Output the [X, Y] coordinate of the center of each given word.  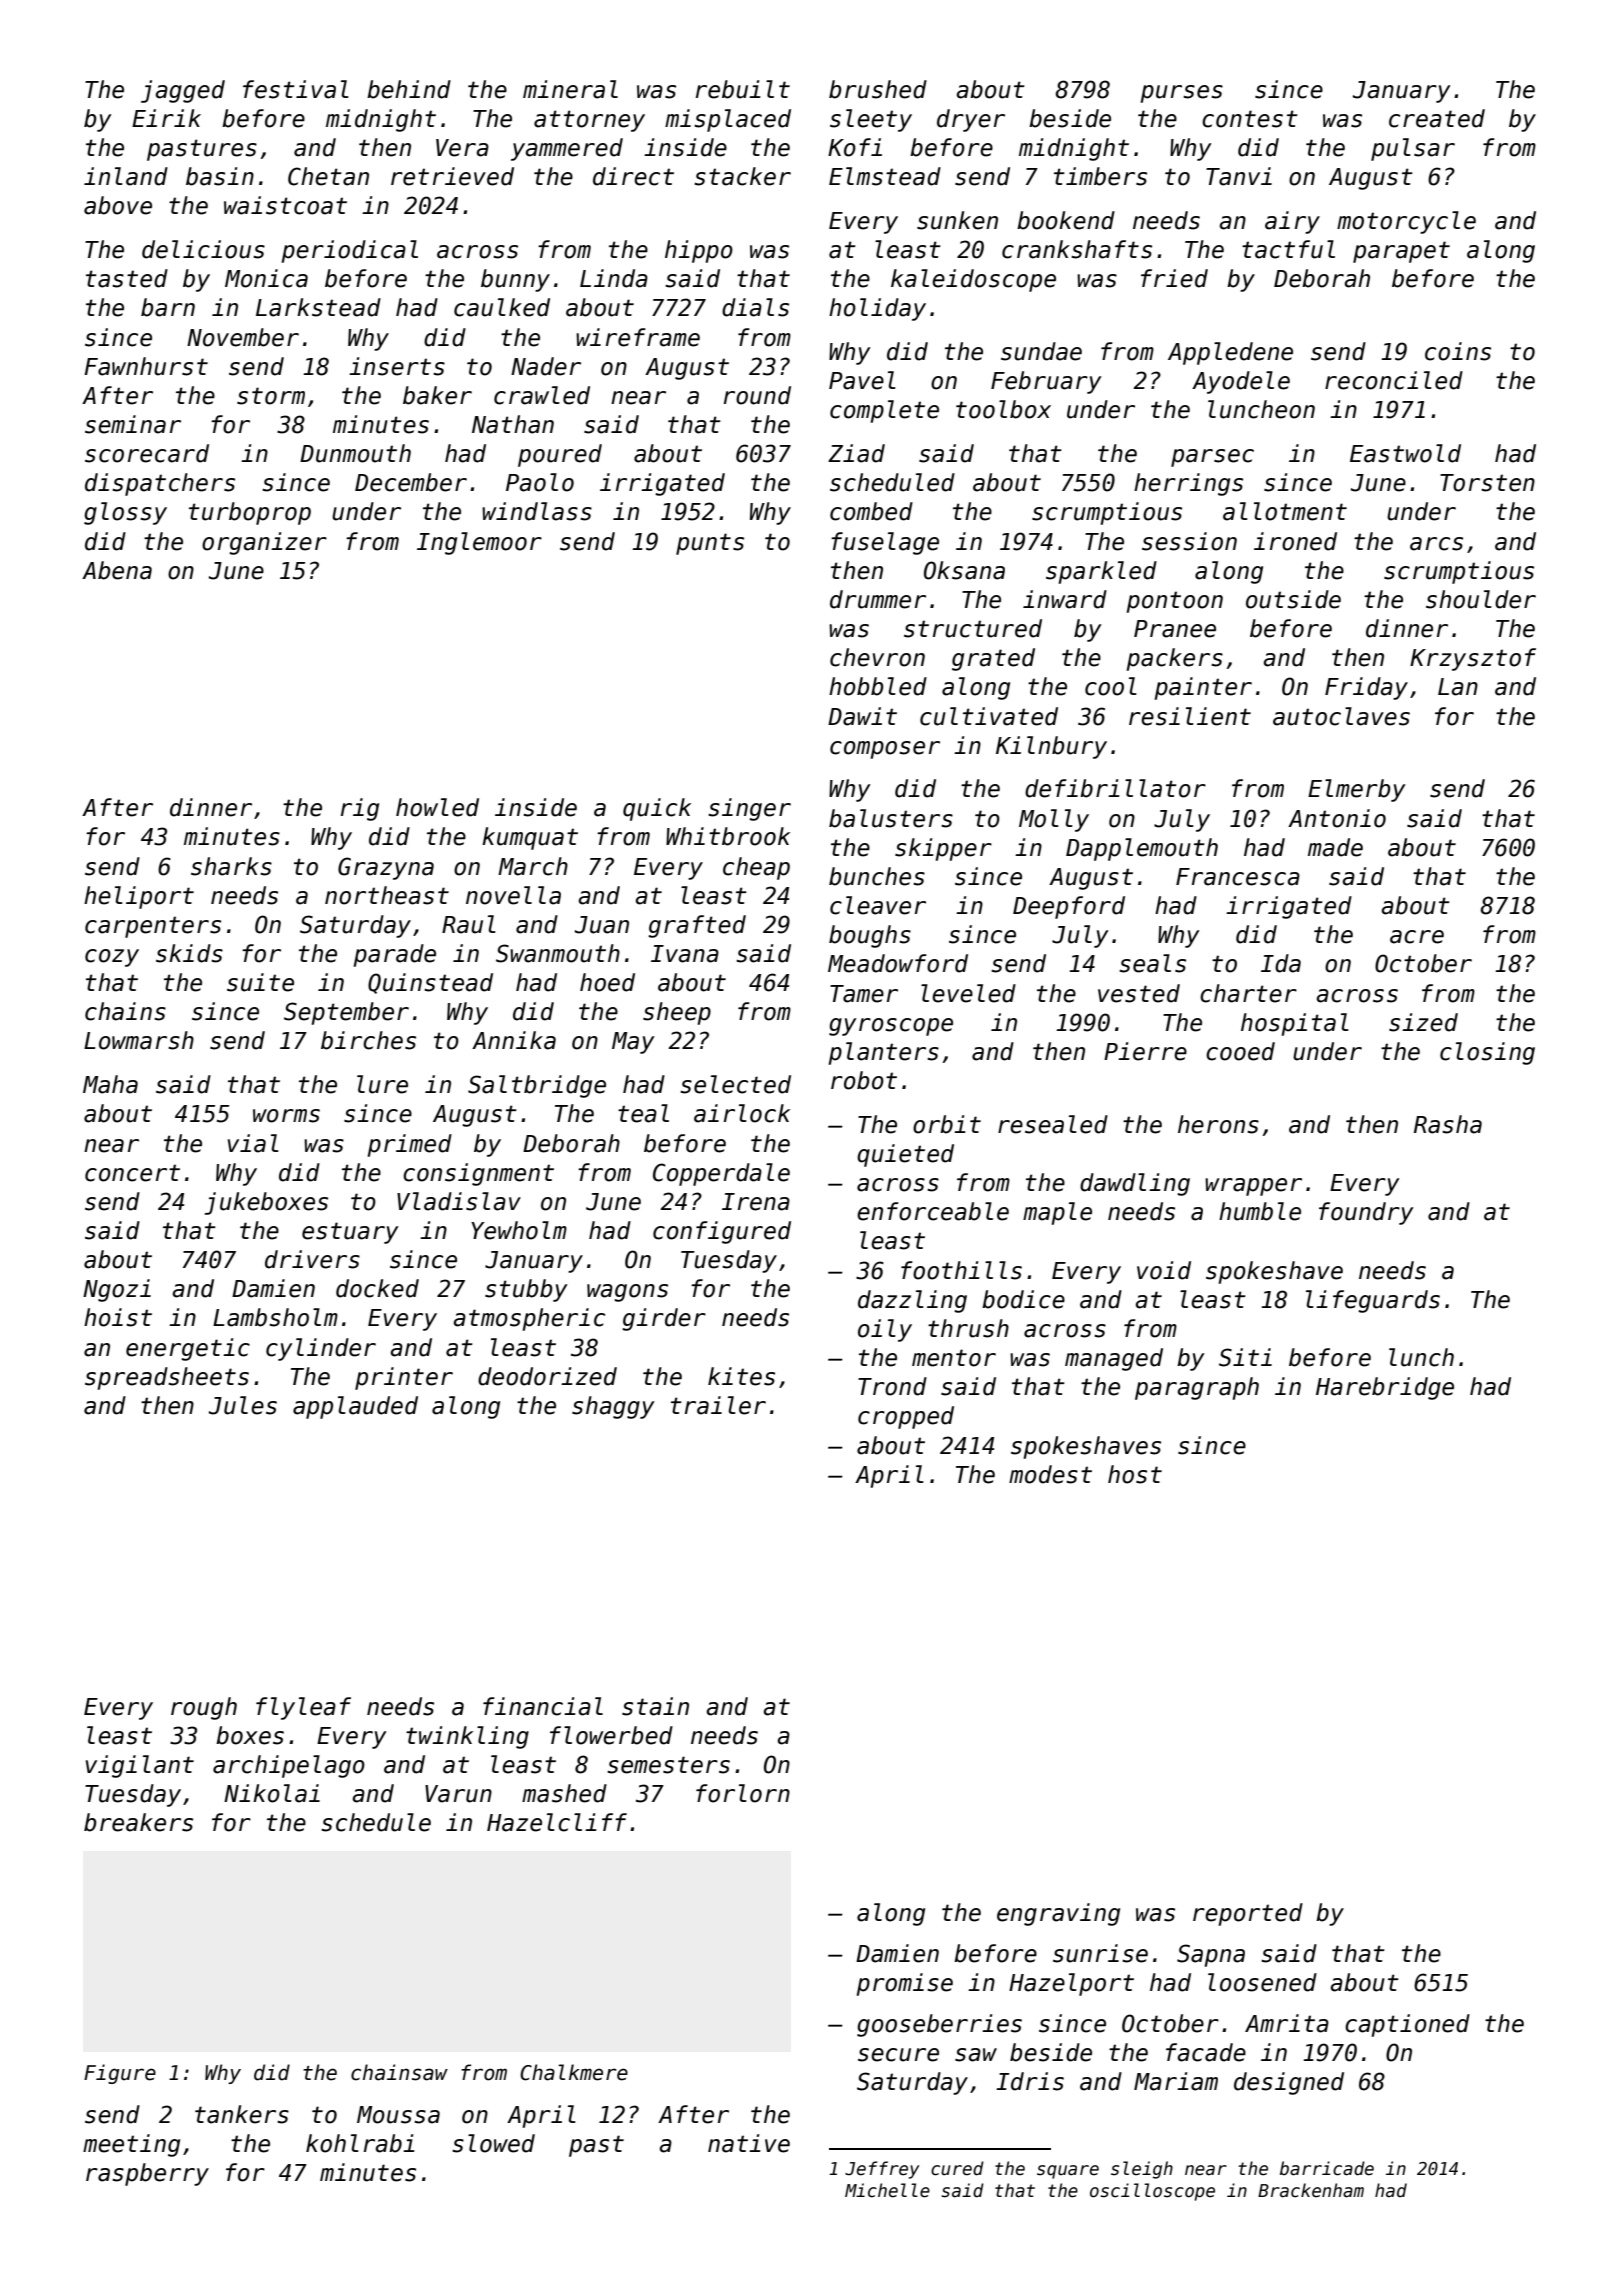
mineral [570, 89]
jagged [183, 91]
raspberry [147, 2174]
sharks [231, 866]
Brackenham [1311, 2190]
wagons [627, 1293]
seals [1152, 963]
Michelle [887, 2190]
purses [1182, 94]
